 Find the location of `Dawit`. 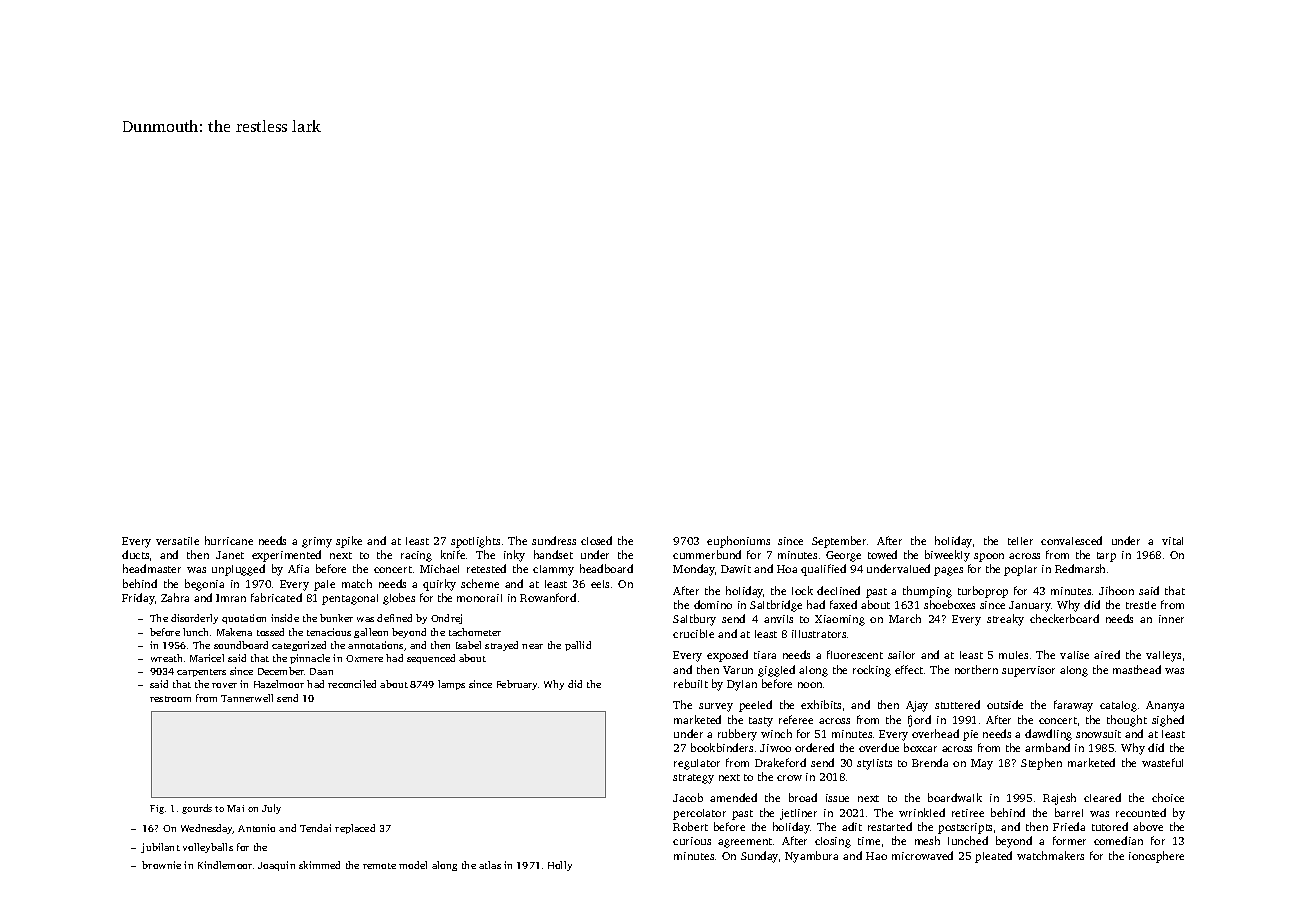

Dawit is located at coordinates (736, 569).
